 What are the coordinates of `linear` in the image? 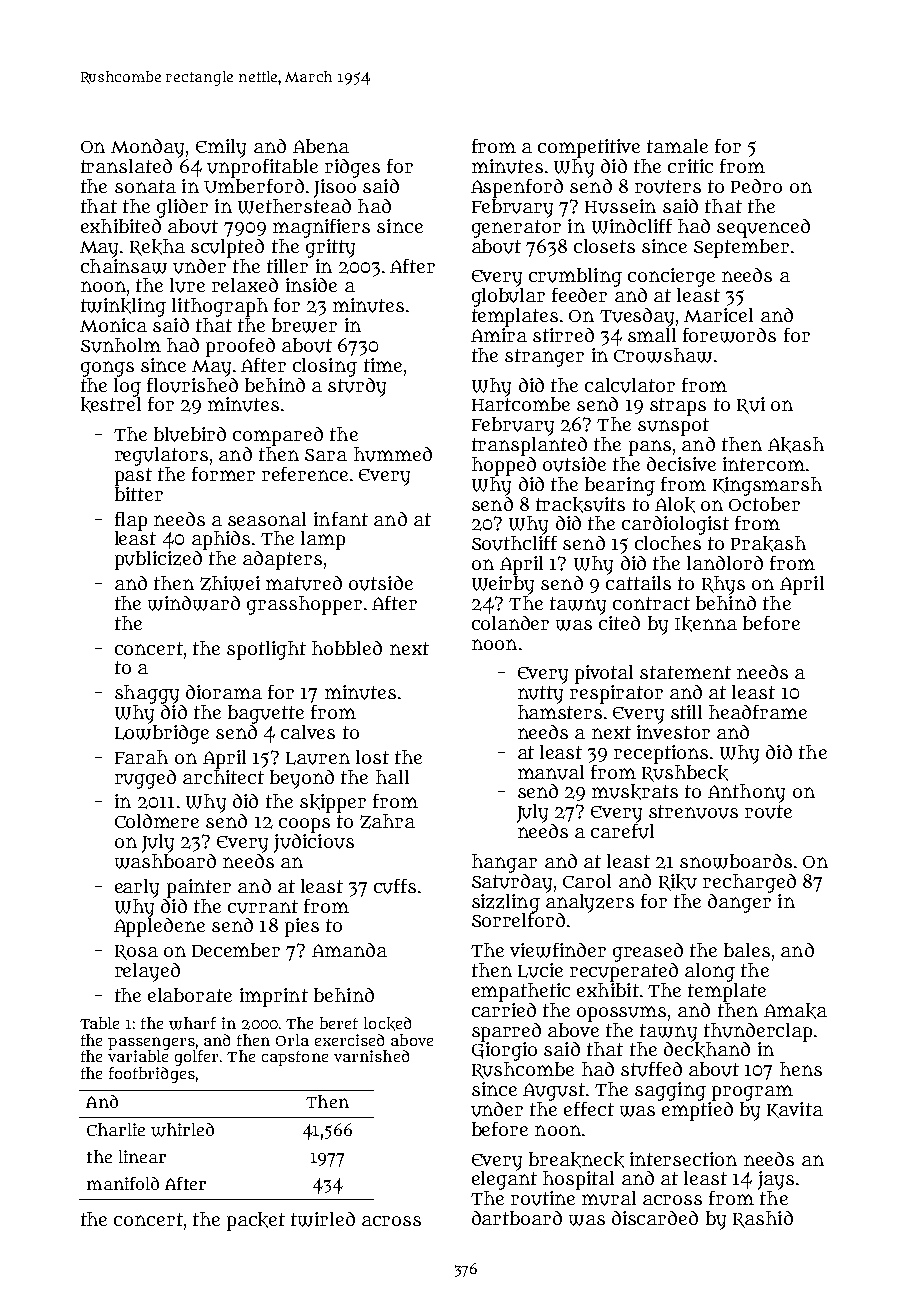 It's located at (142, 1156).
